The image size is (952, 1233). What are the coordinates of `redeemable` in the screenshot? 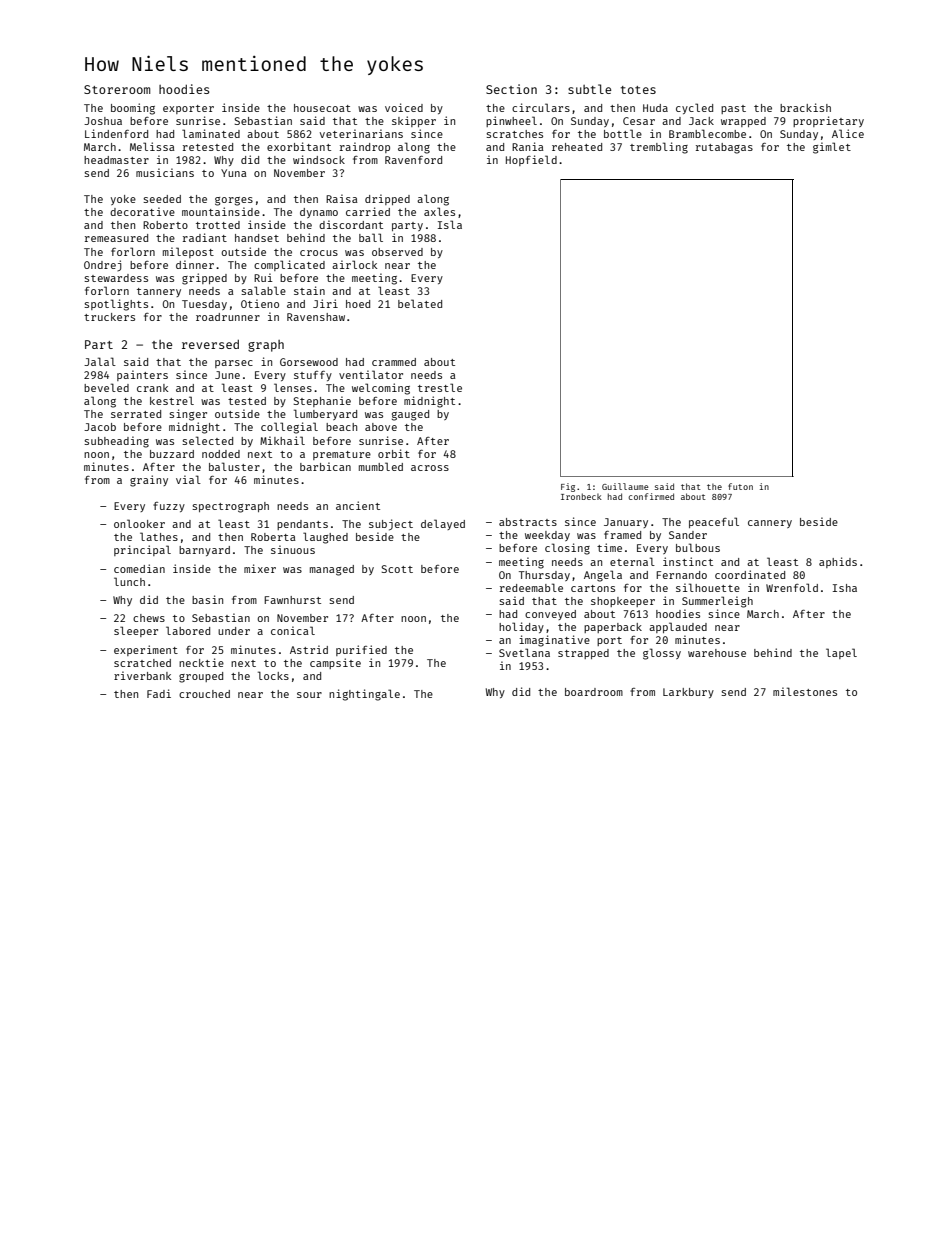 It's located at (531, 587).
